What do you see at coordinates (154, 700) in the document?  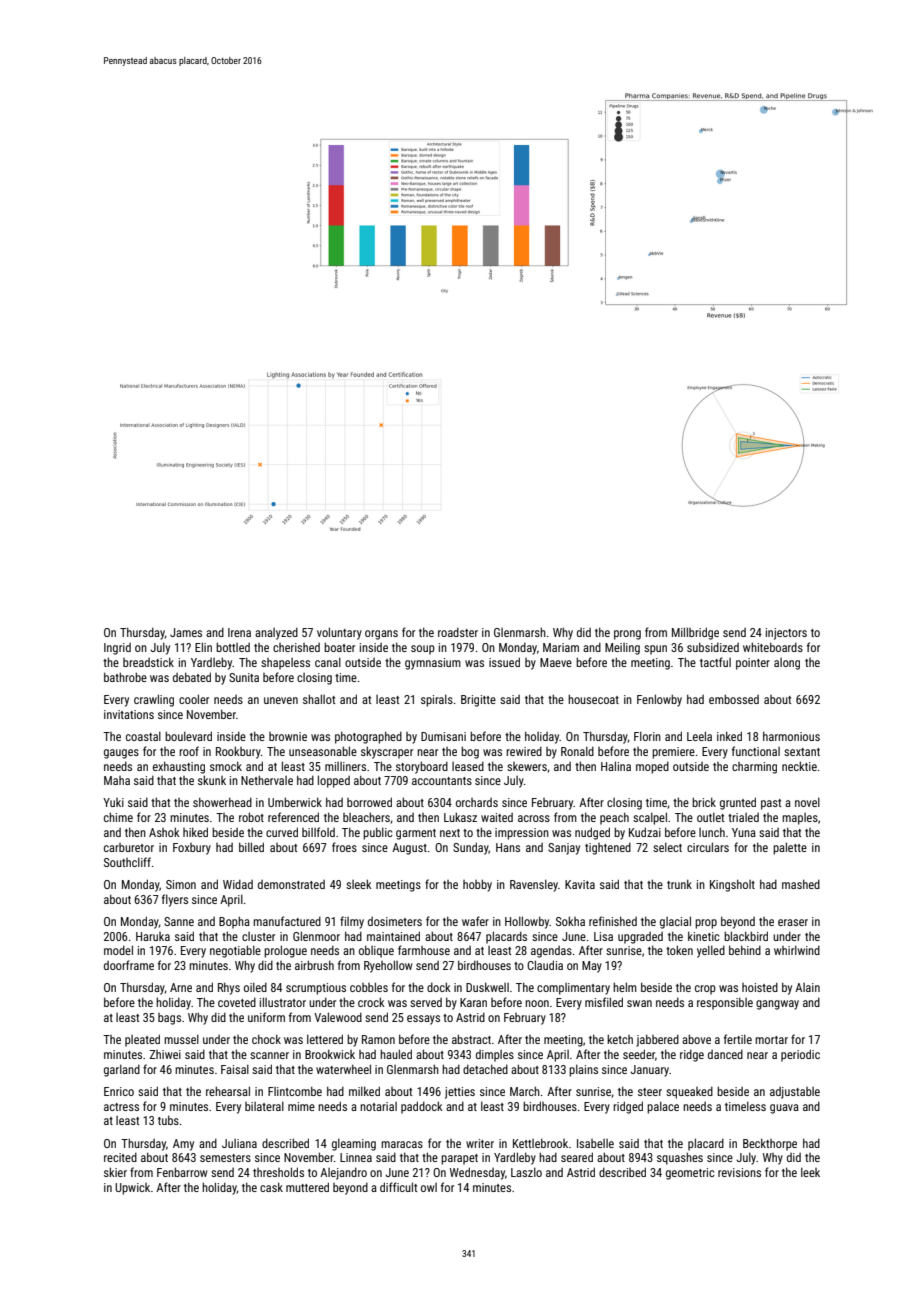 I see `crawling` at bounding box center [154, 700].
